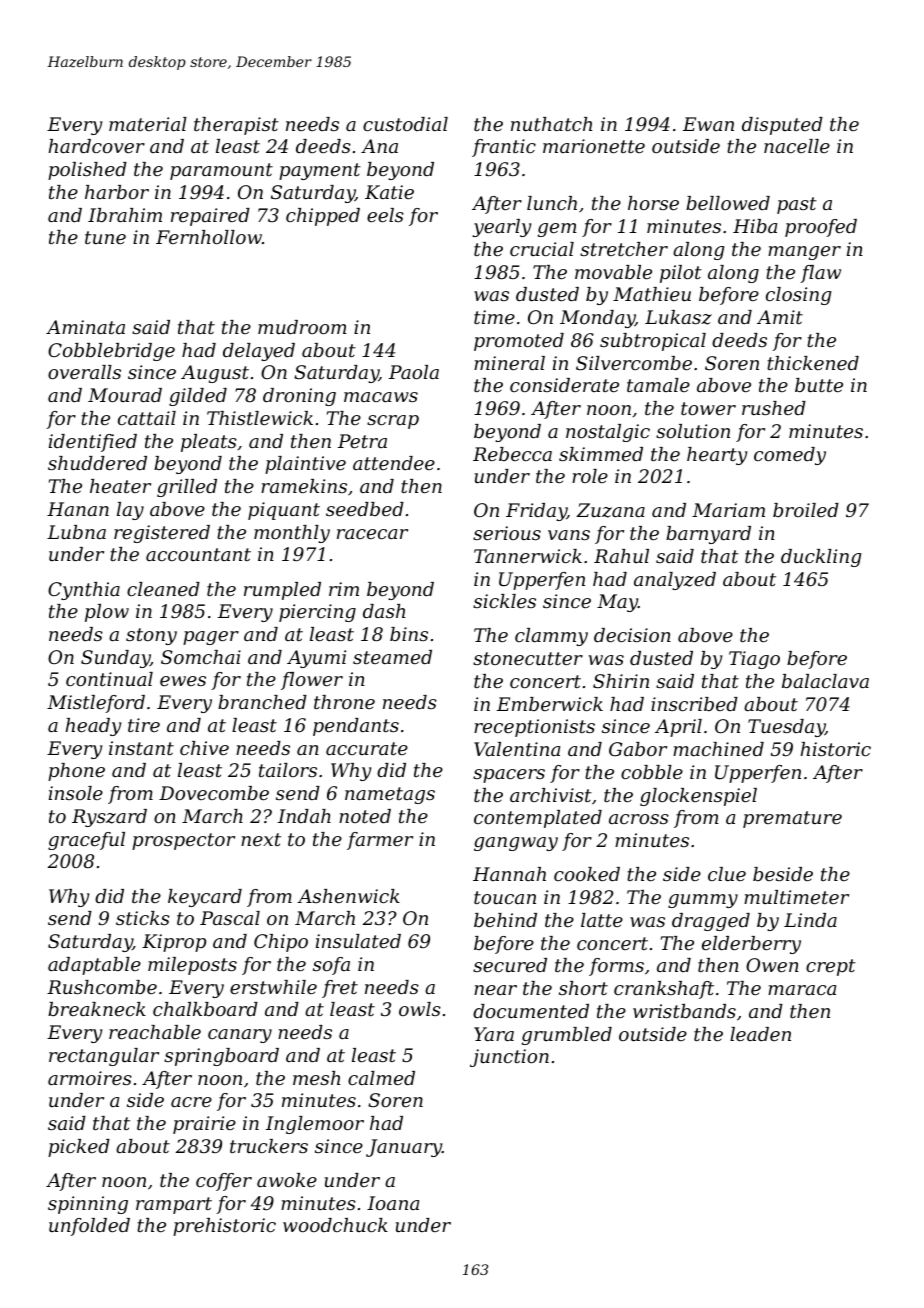 The width and height of the screenshot is (924, 1308). What do you see at coordinates (335, 1225) in the screenshot?
I see `woodchuck` at bounding box center [335, 1225].
